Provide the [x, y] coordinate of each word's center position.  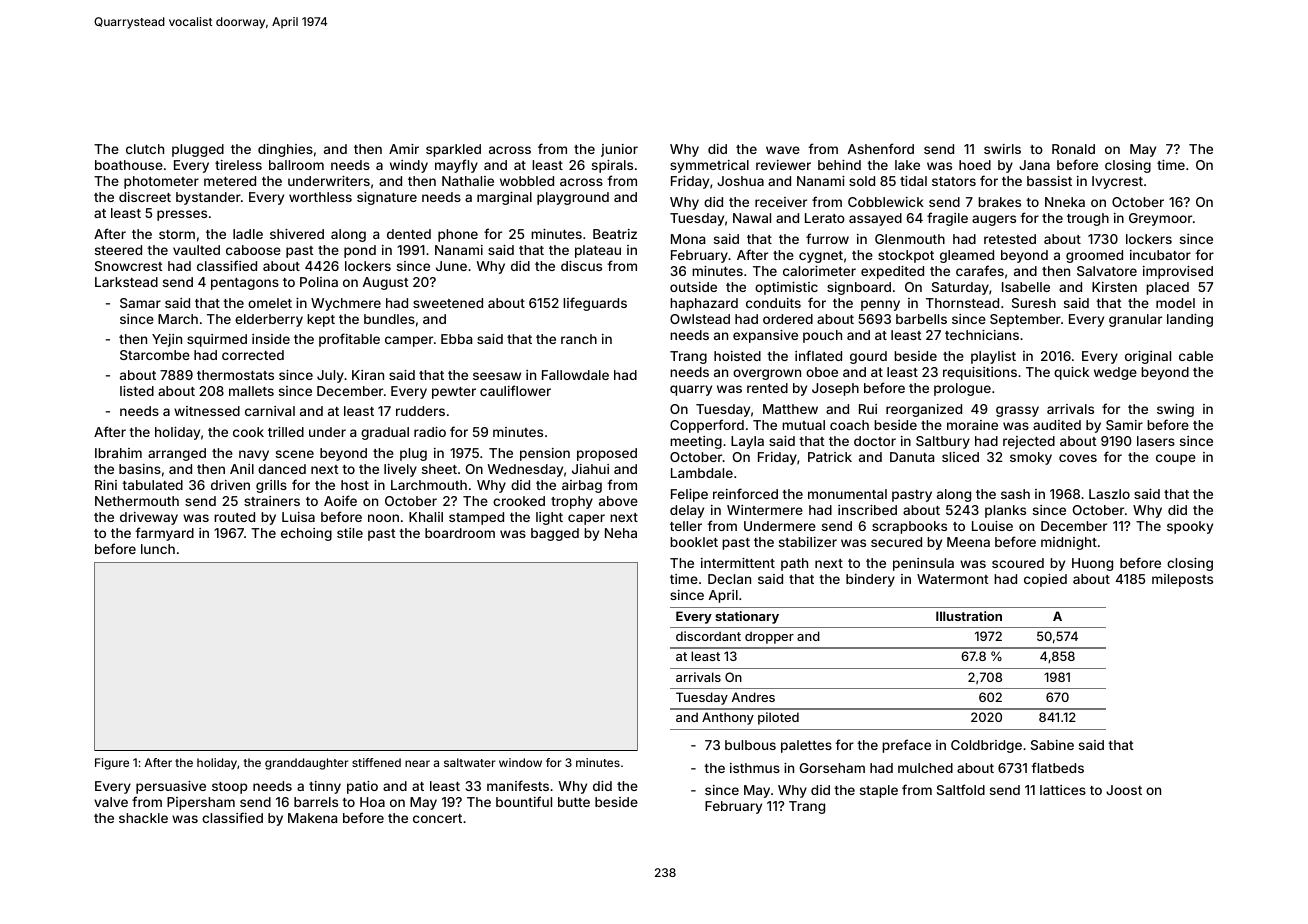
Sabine [1052, 745]
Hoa [372, 802]
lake [907, 165]
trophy [572, 502]
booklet [694, 542]
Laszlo [1109, 494]
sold [862, 181]
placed [1167, 288]
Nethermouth [137, 501]
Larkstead [126, 282]
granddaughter [306, 764]
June [451, 266]
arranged [177, 454]
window [520, 762]
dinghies [285, 150]
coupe [1176, 459]
